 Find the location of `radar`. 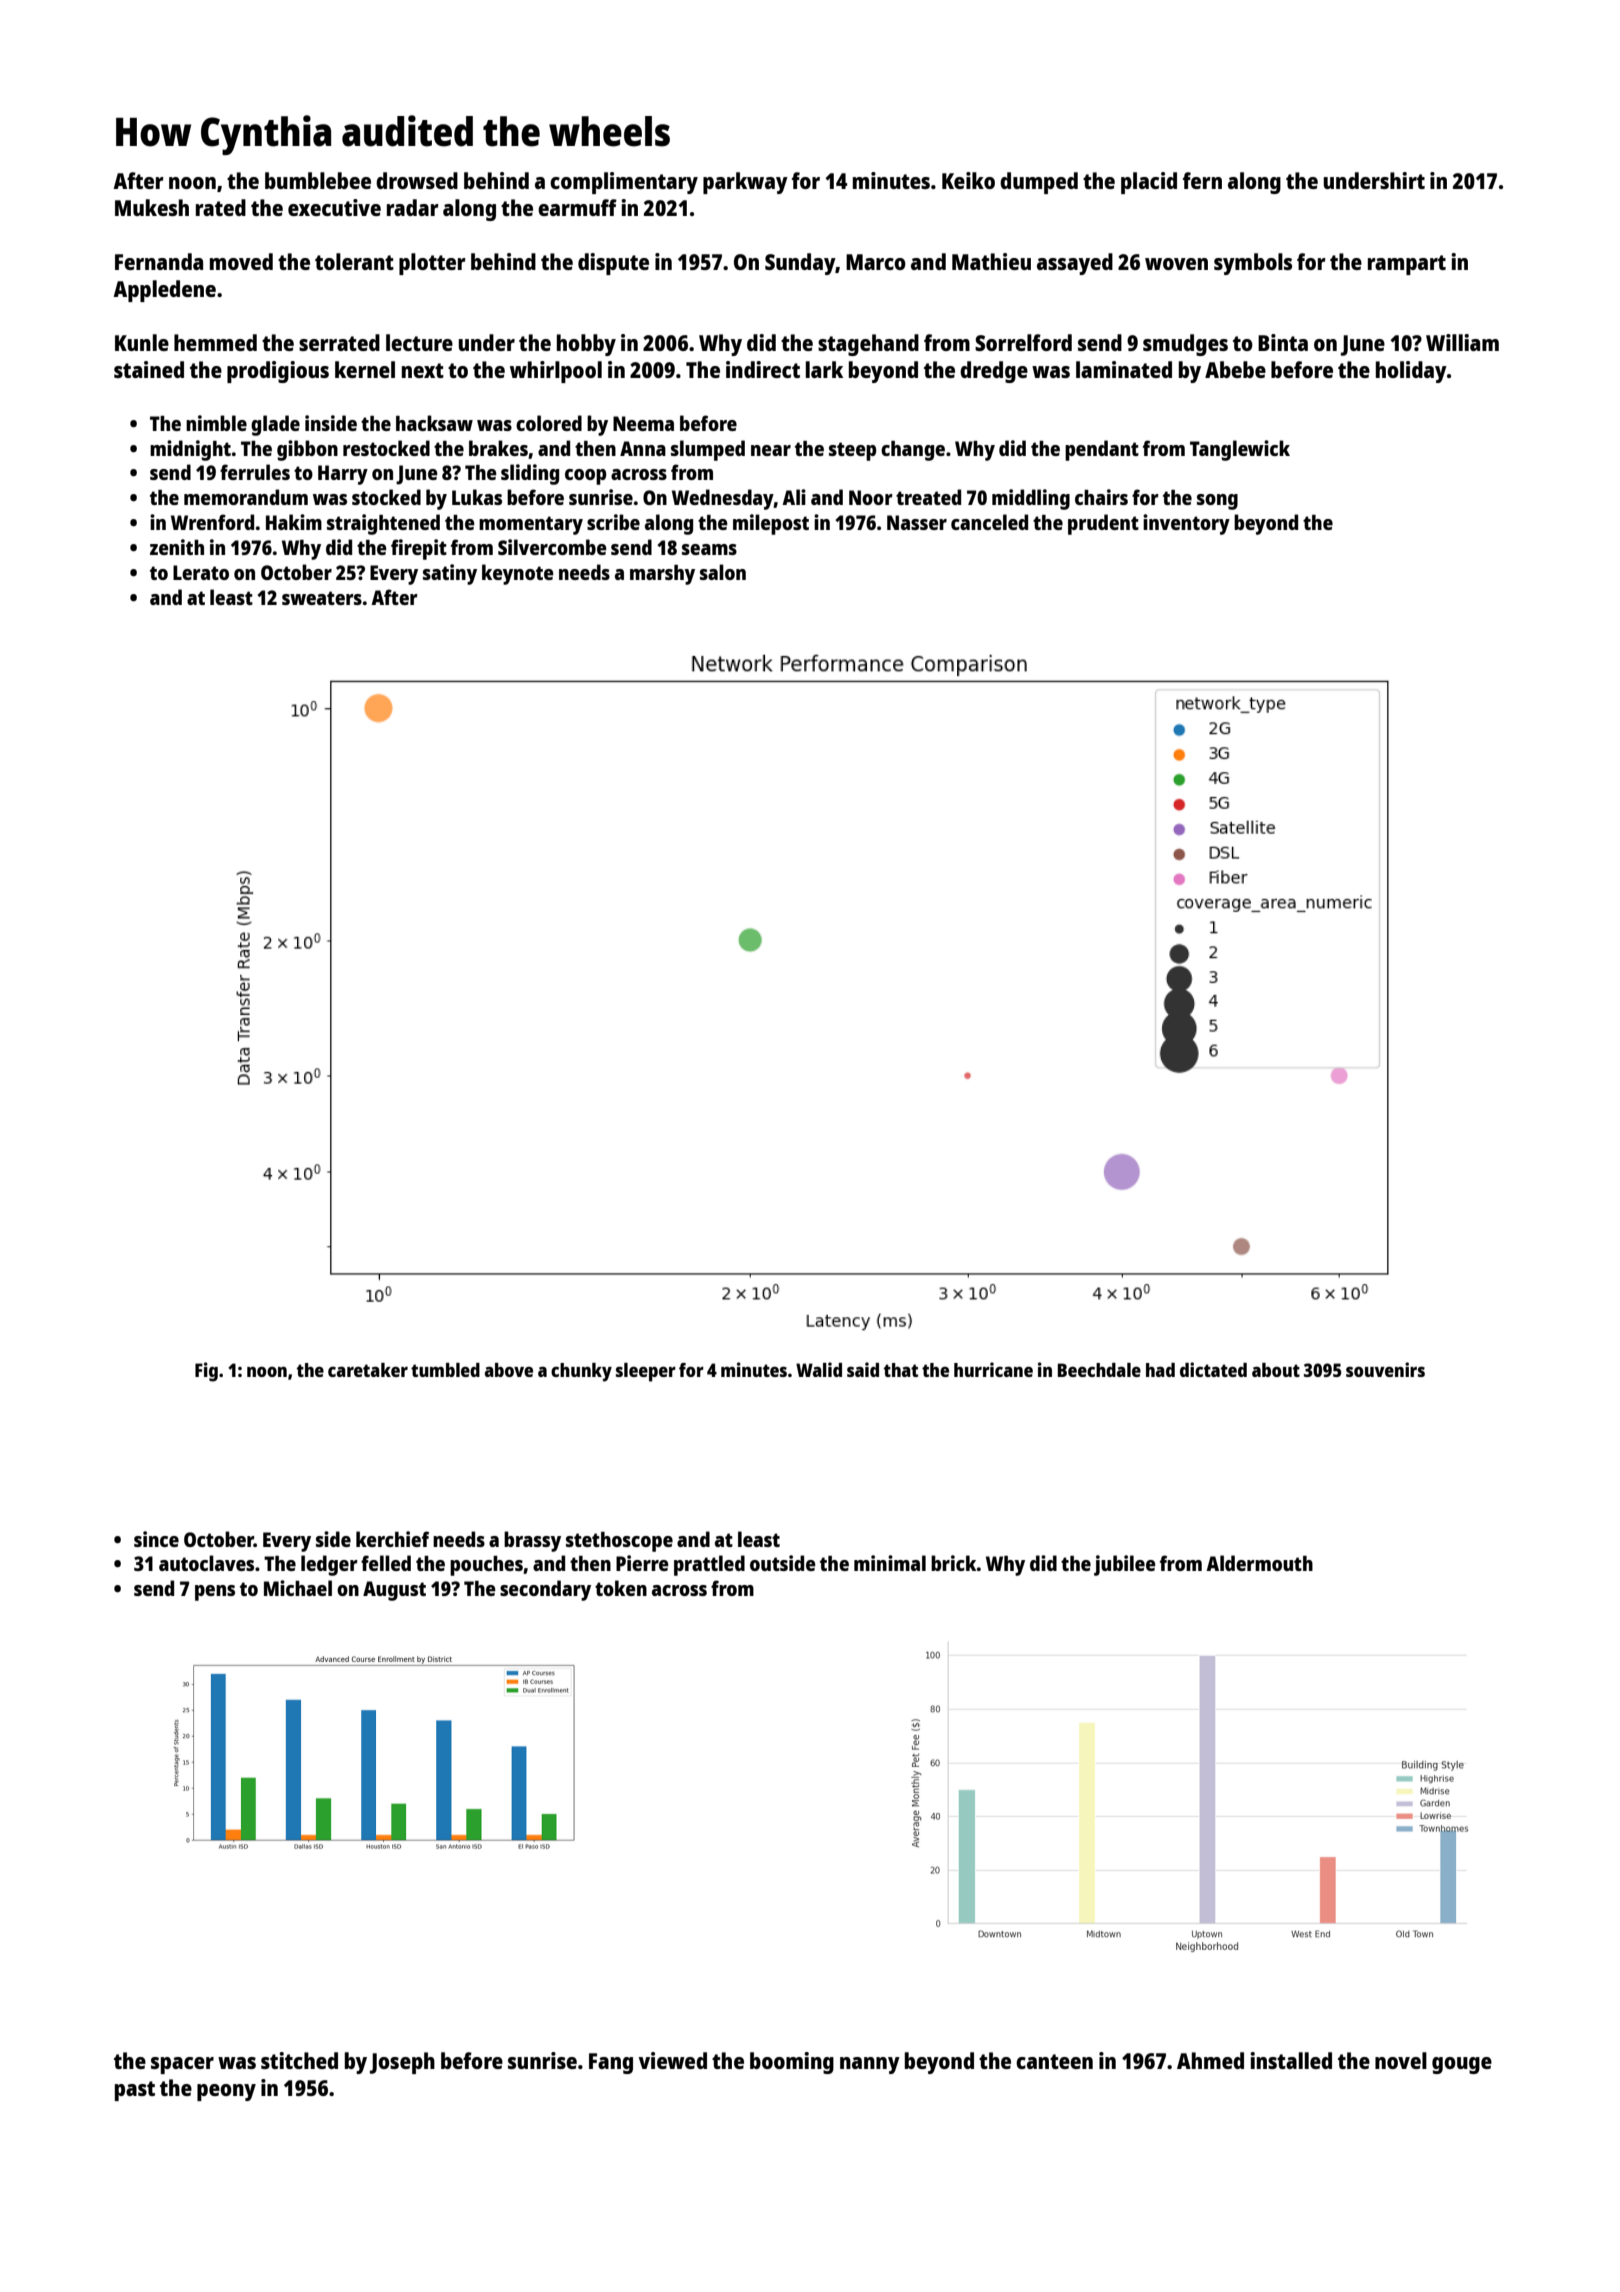

radar is located at coordinates (413, 207).
